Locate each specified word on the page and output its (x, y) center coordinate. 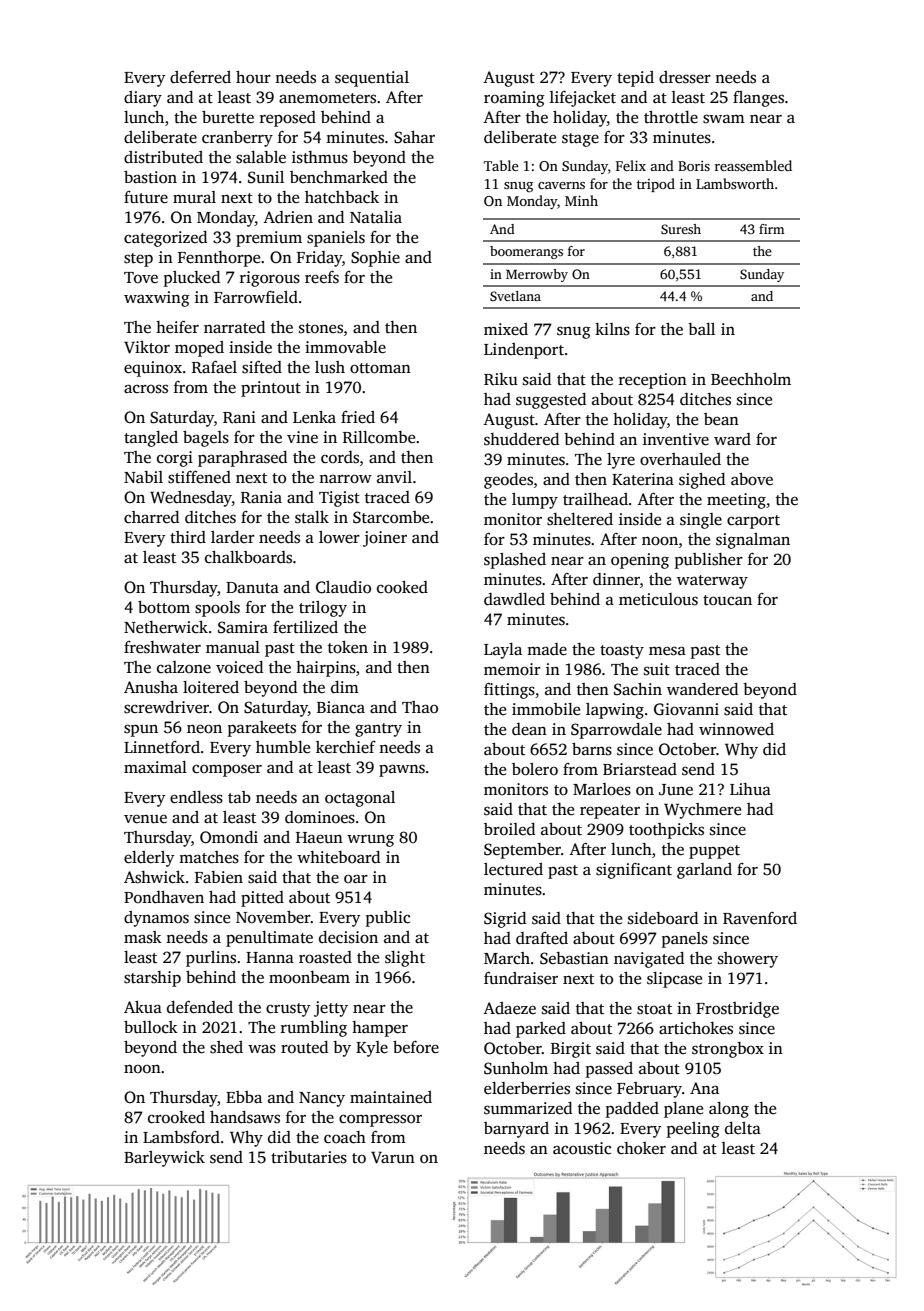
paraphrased (242, 459)
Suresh (681, 229)
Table (501, 165)
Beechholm (751, 379)
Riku (501, 379)
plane (683, 1110)
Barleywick (164, 1159)
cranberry (237, 139)
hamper (380, 1029)
